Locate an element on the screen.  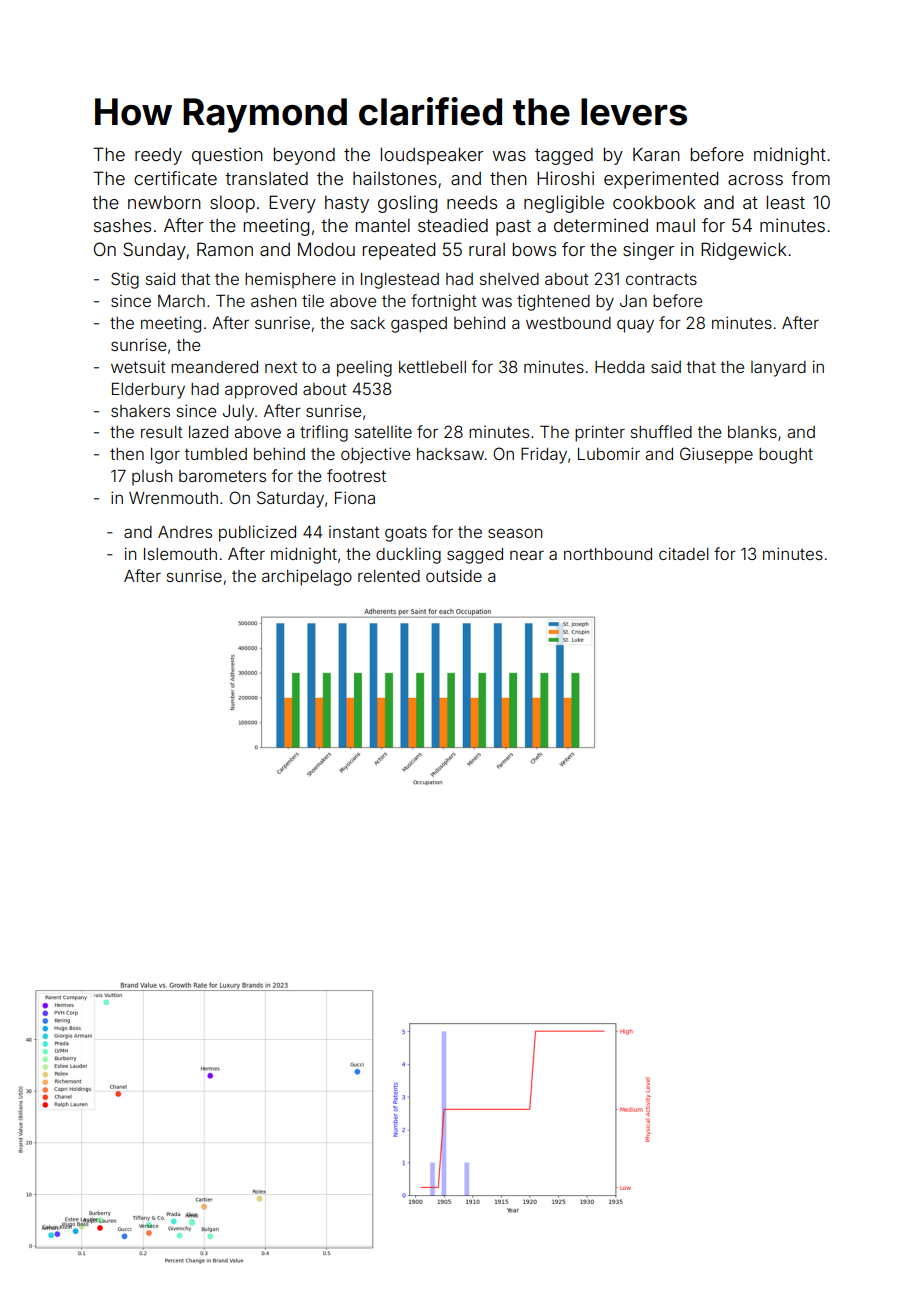
westbound is located at coordinates (568, 323).
